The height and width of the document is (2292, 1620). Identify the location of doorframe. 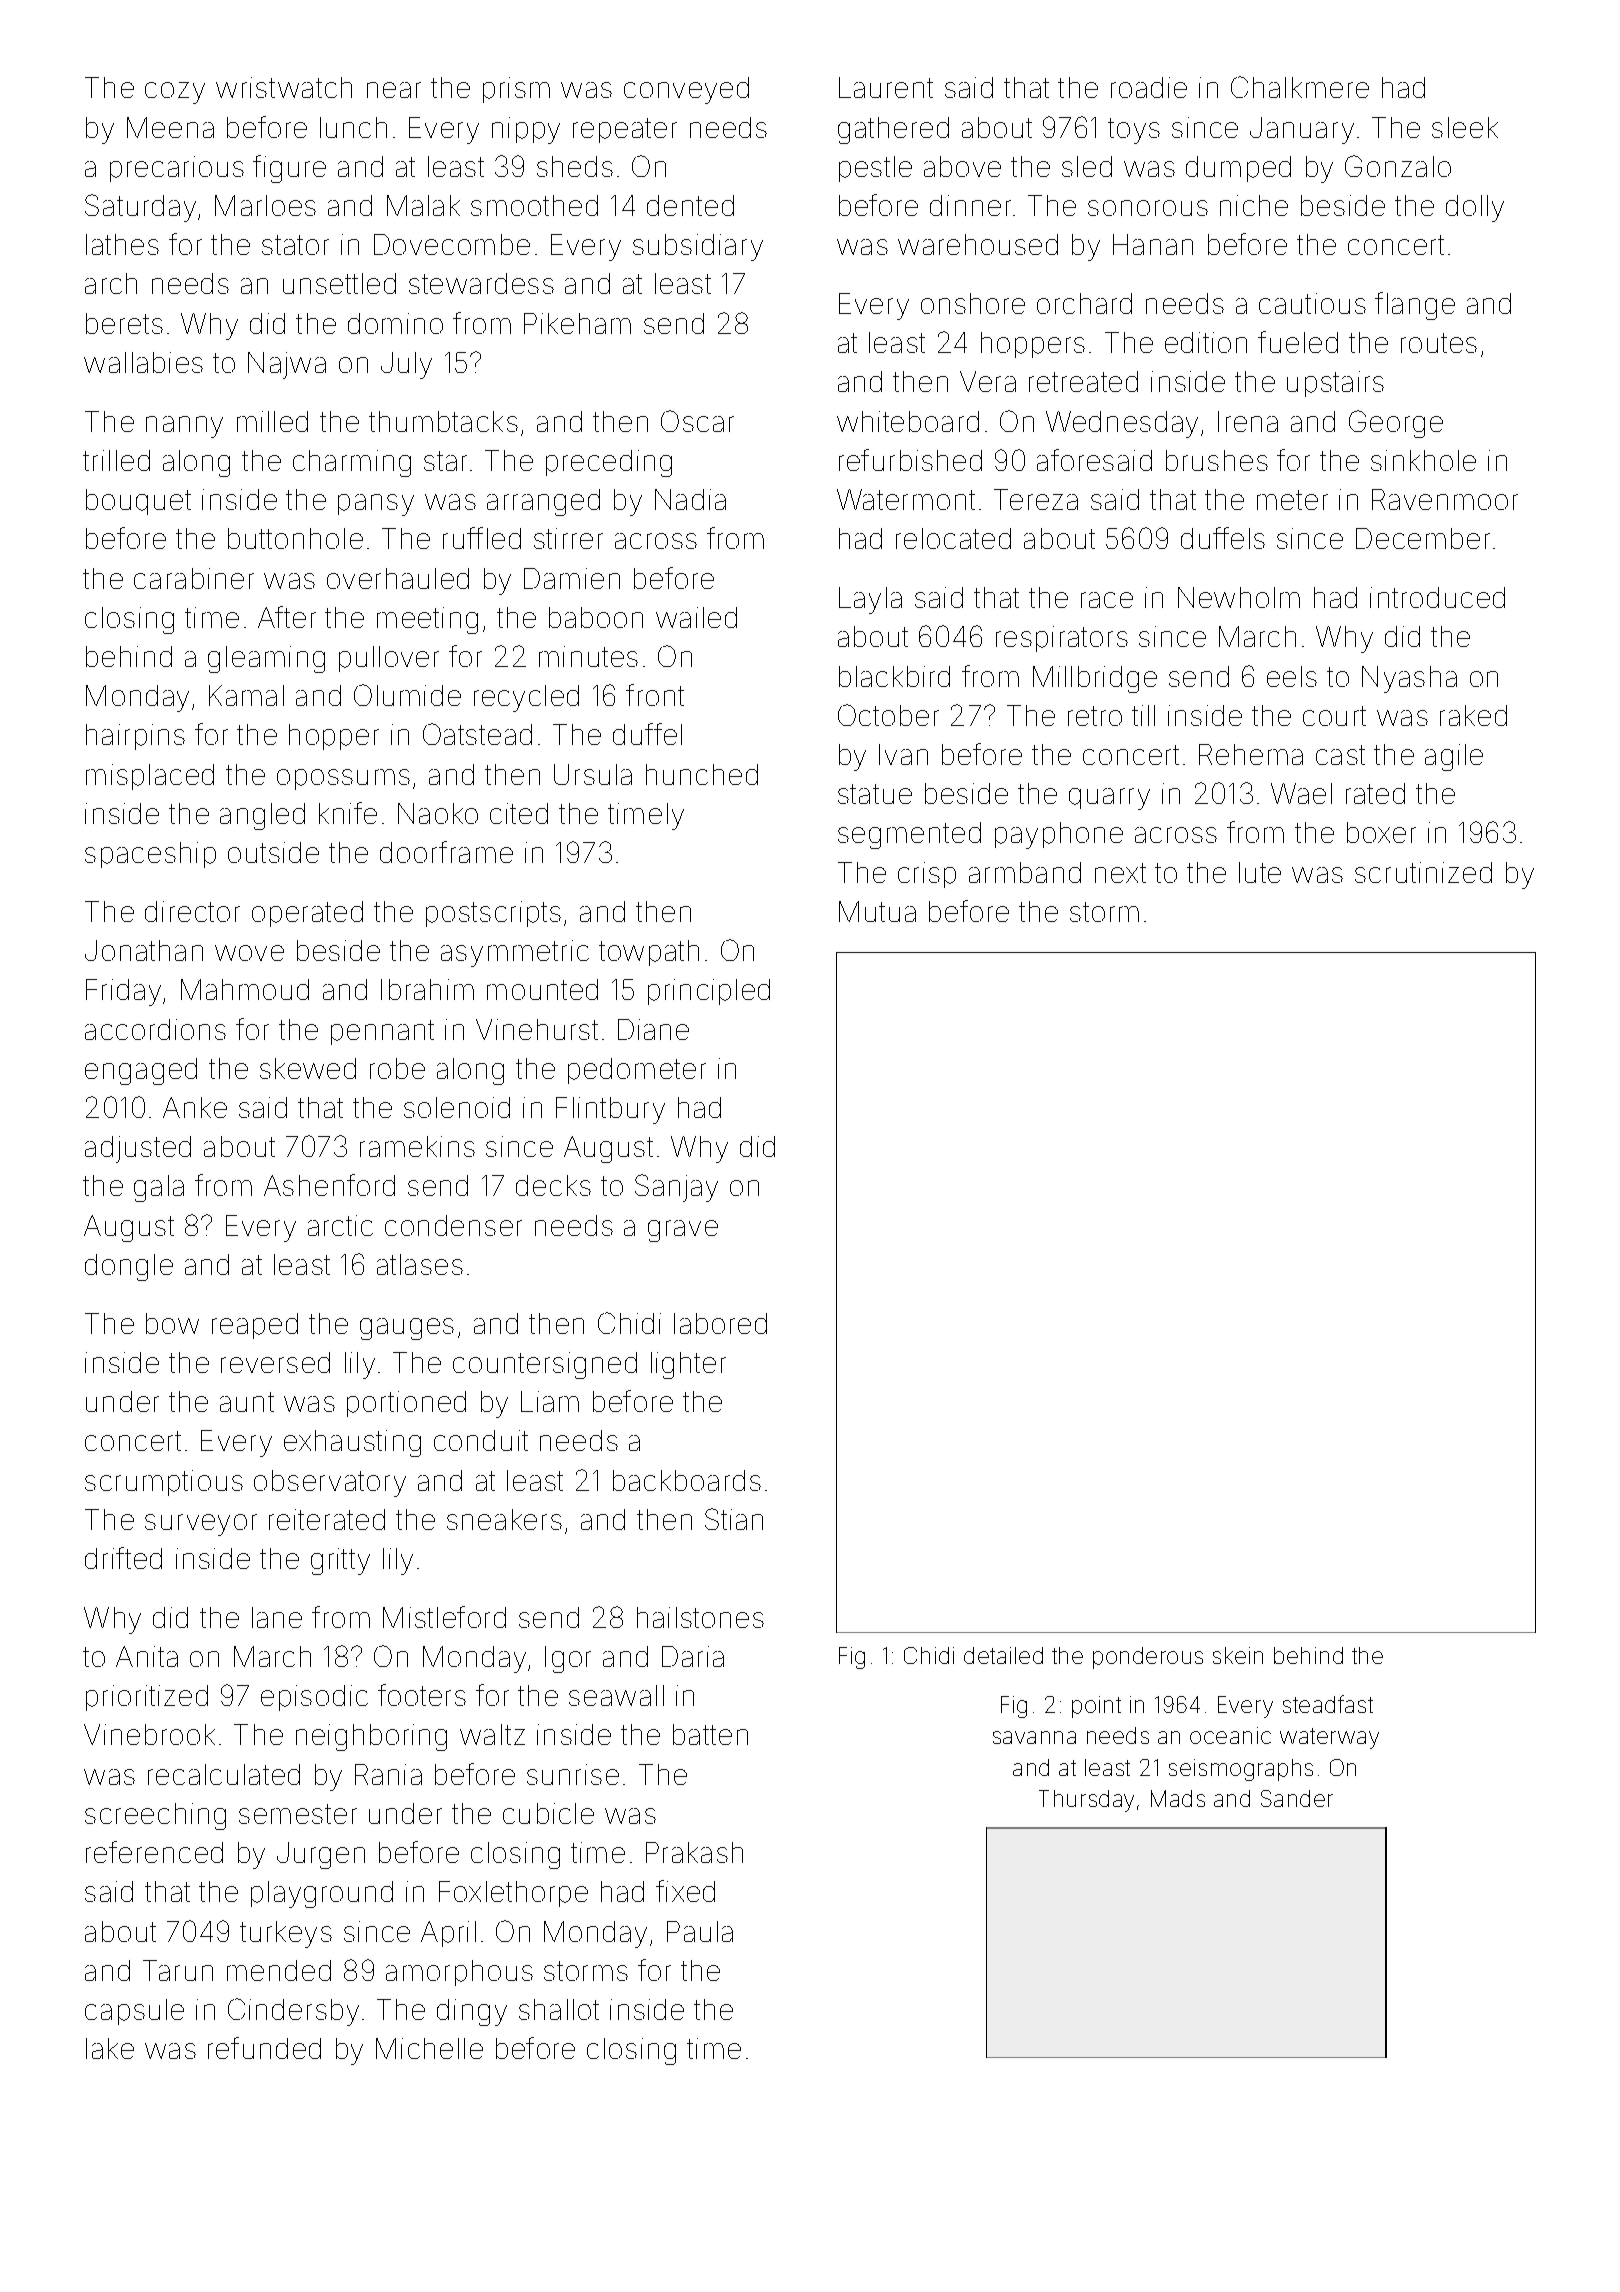
(446, 852).
